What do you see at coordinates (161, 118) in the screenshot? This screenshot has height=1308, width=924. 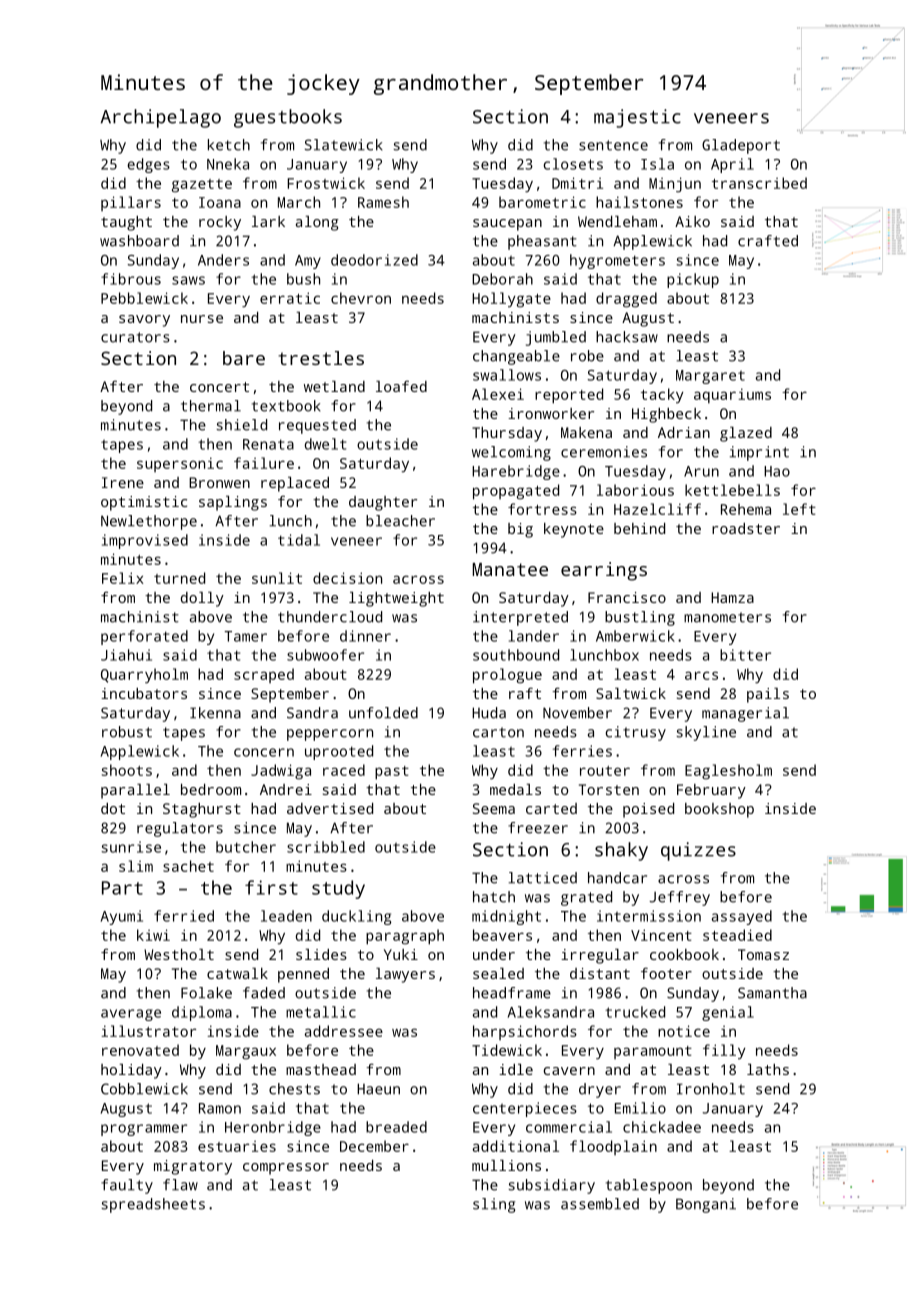 I see `Archipelago` at bounding box center [161, 118].
